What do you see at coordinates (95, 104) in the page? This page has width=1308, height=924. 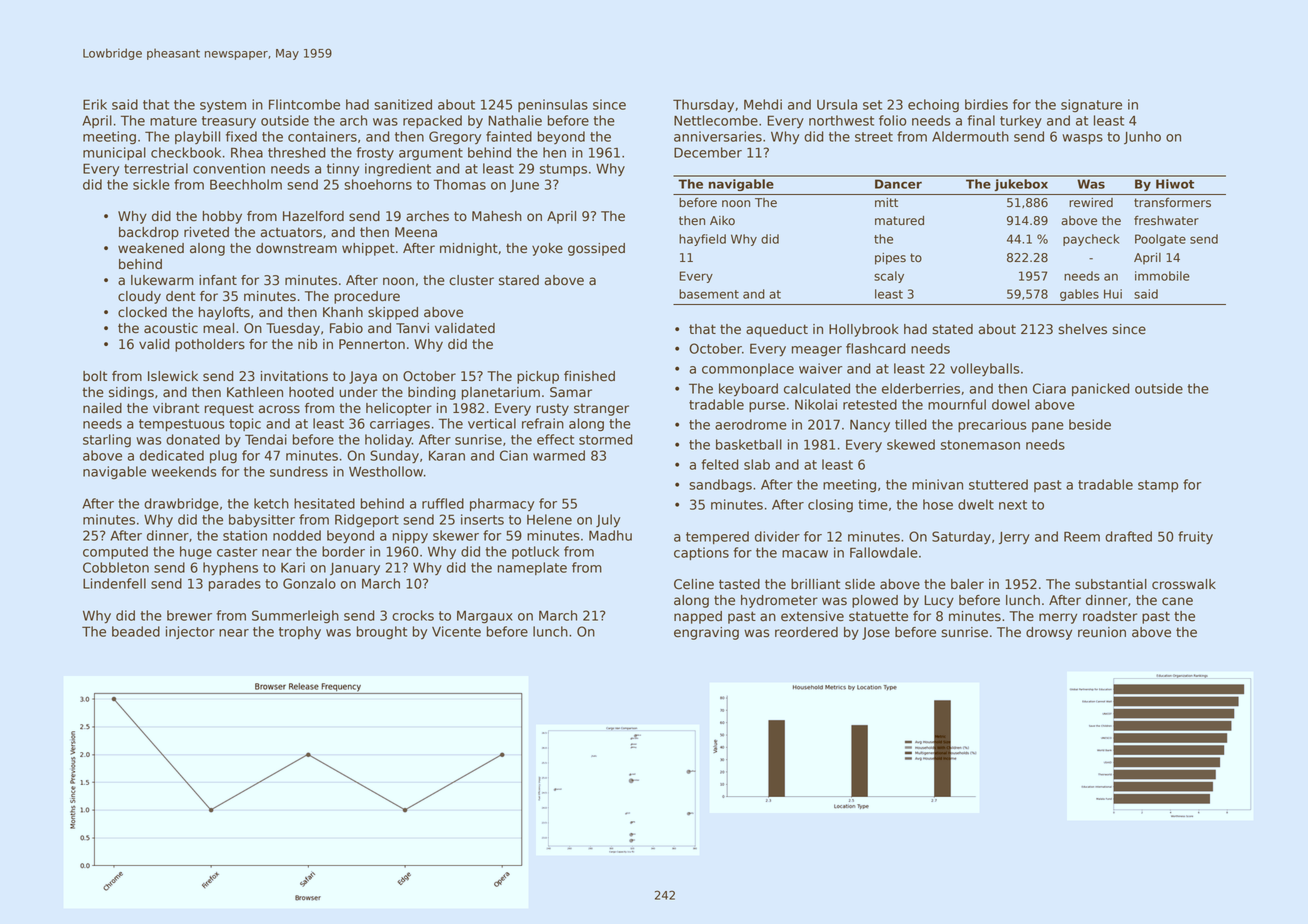 I see `Erik` at bounding box center [95, 104].
